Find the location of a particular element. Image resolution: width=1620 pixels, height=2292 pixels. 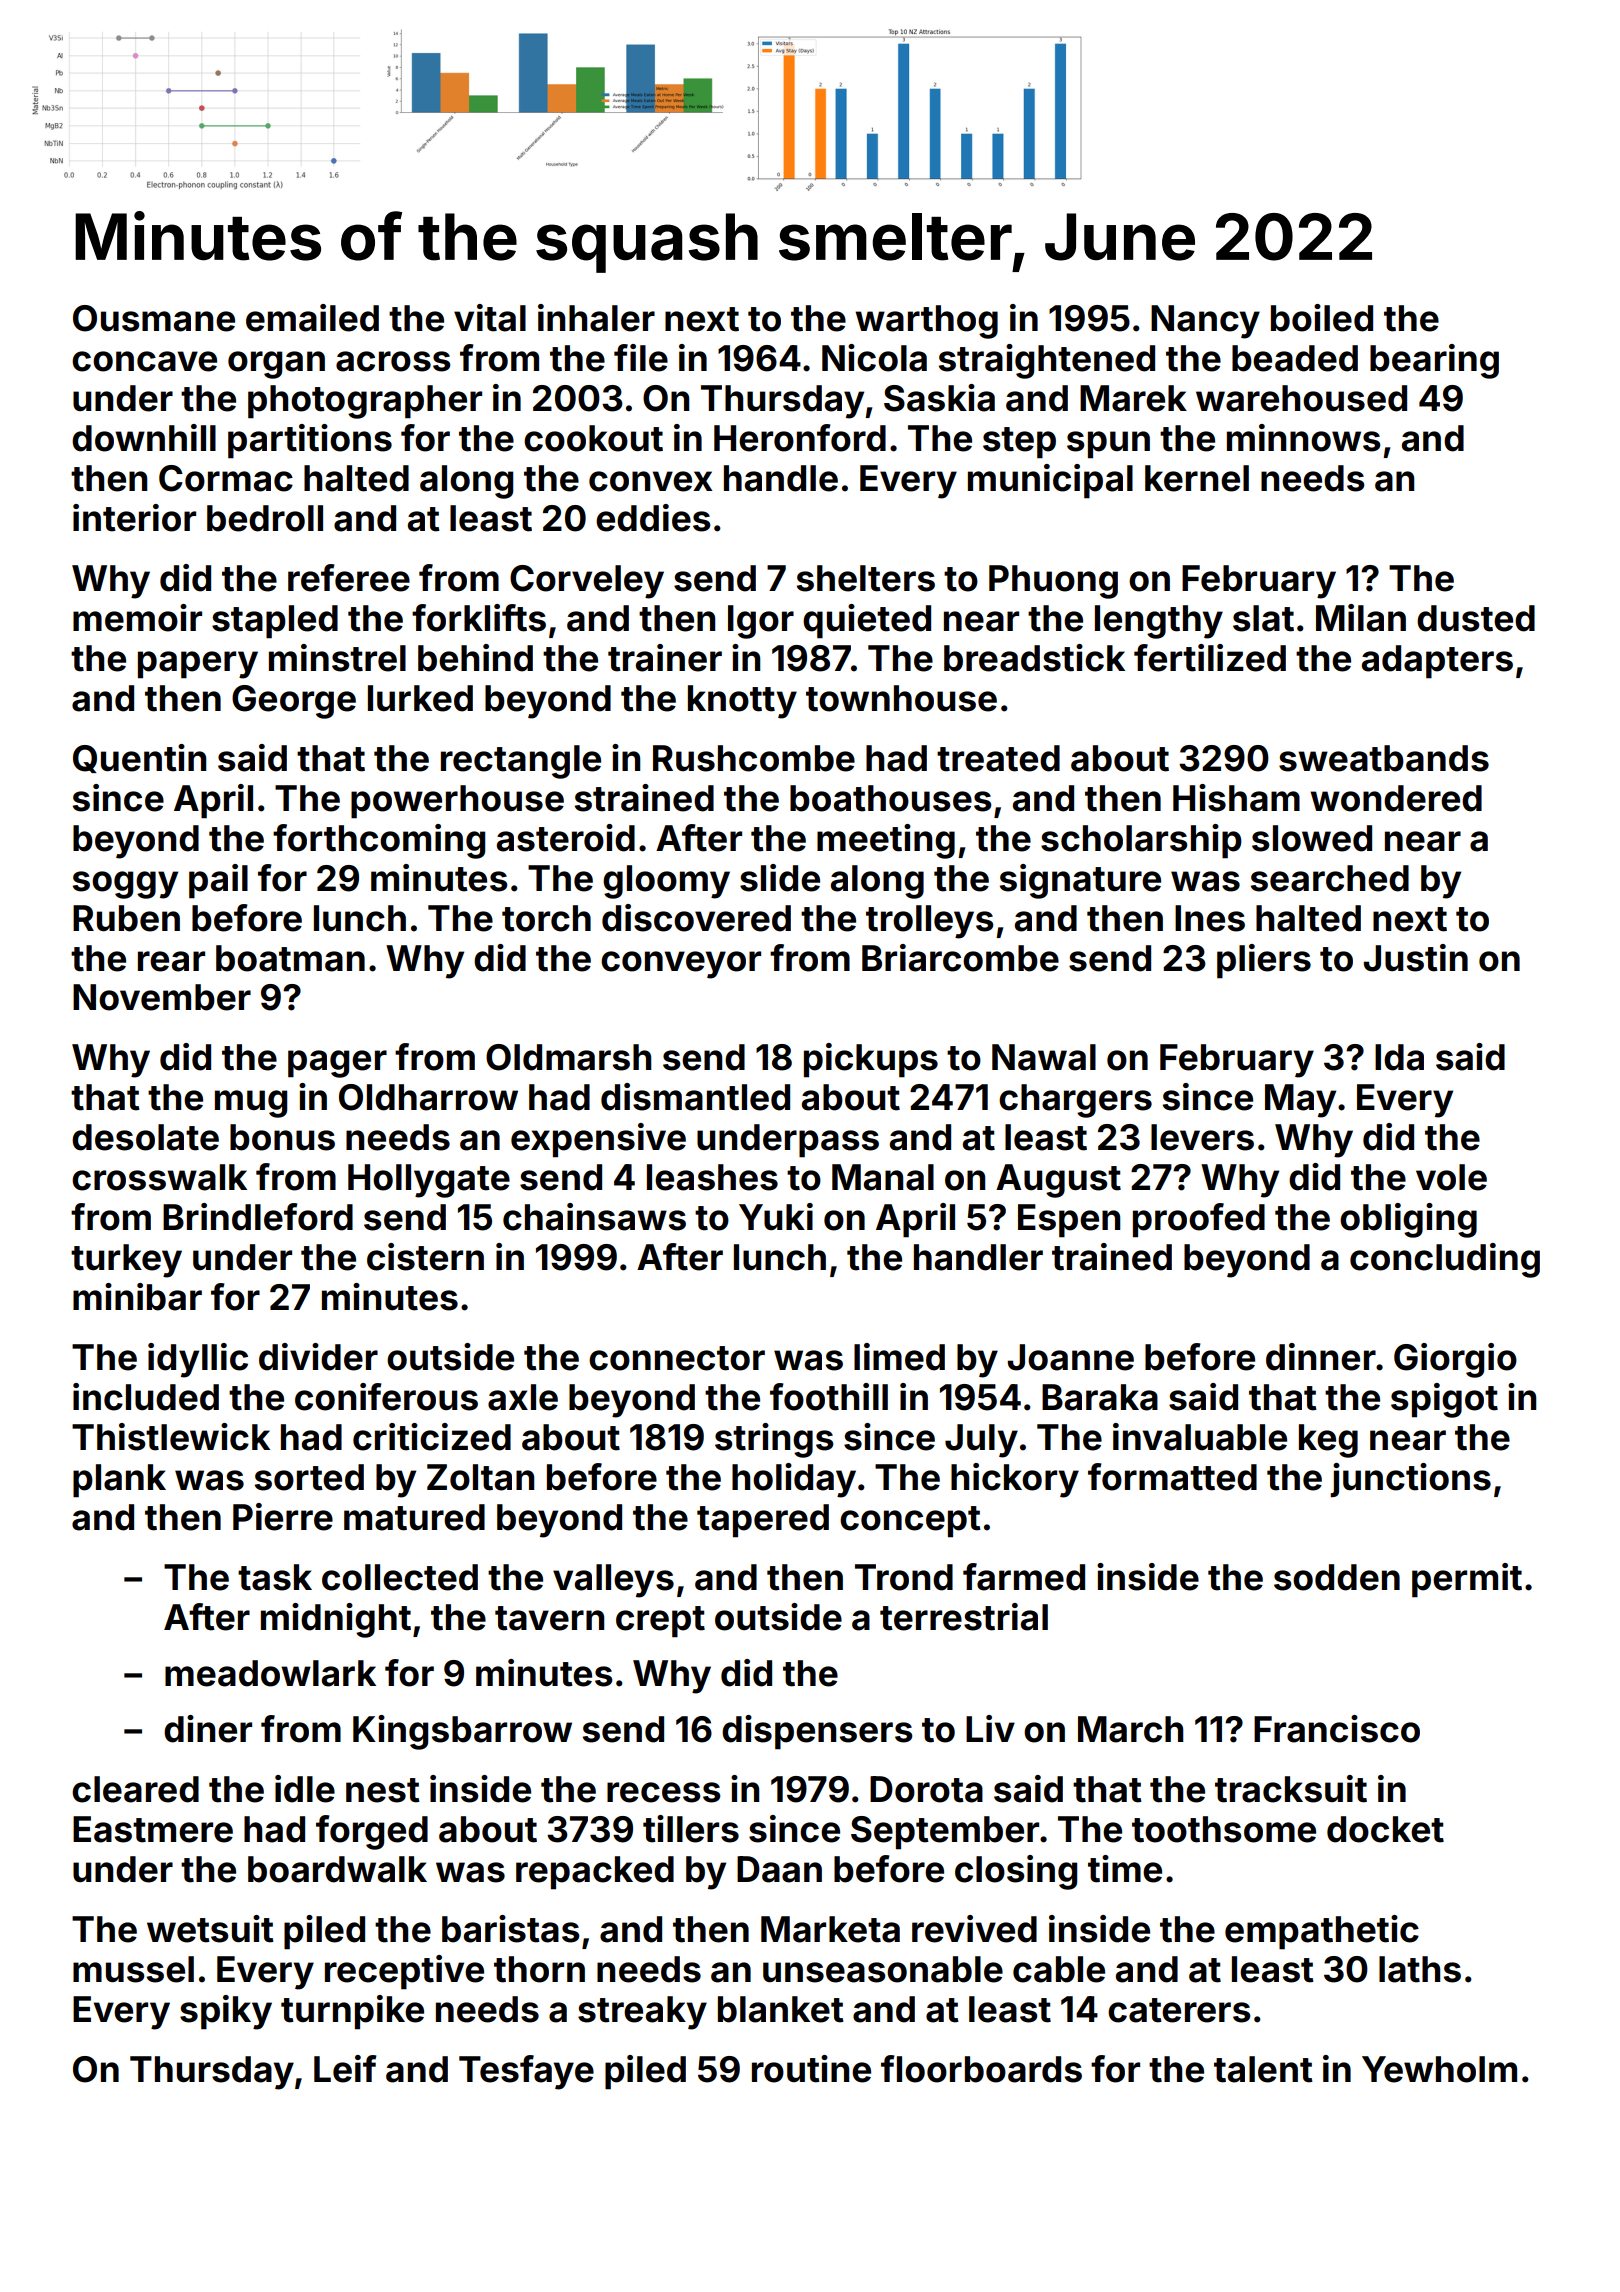

junctions is located at coordinates (1410, 1480).
